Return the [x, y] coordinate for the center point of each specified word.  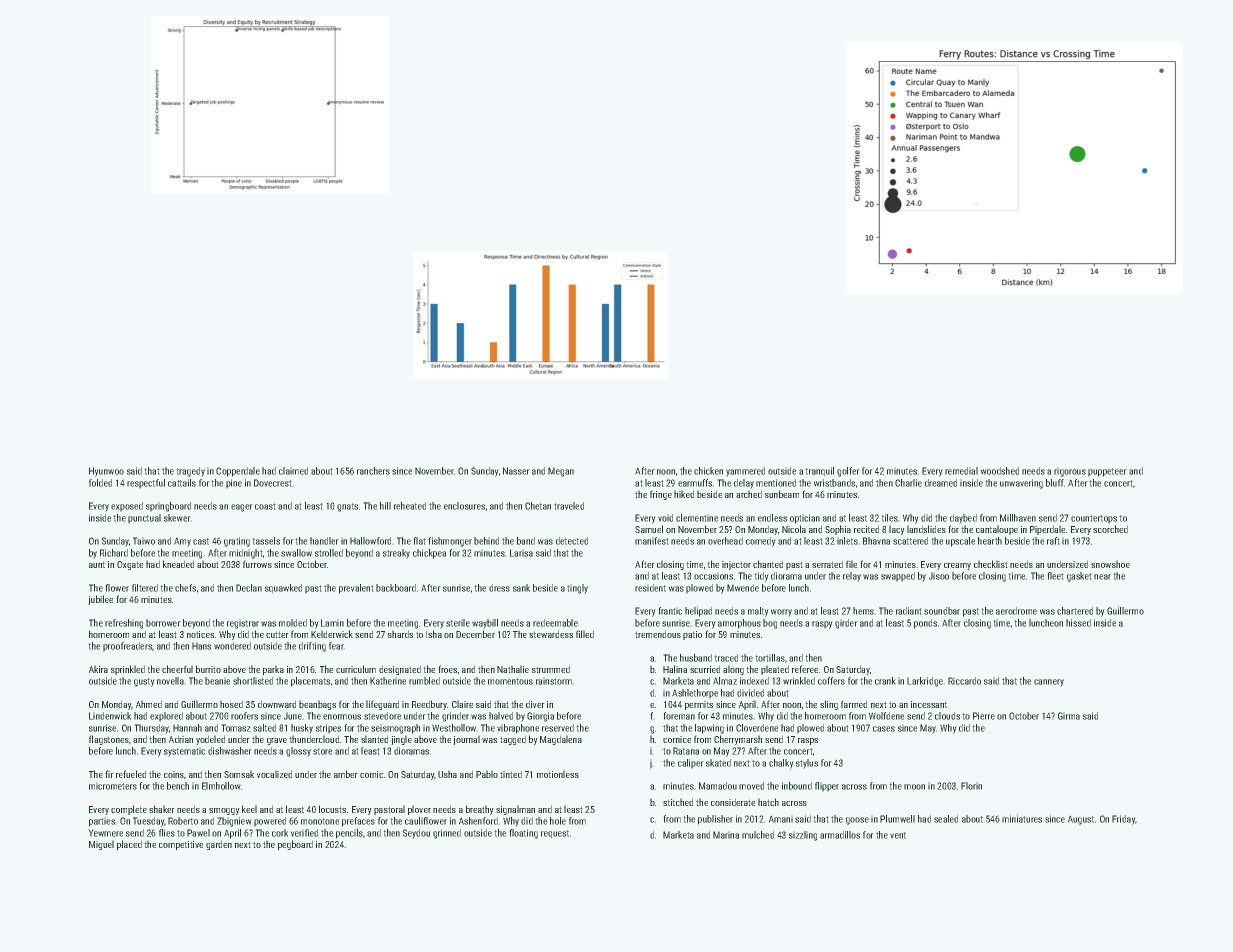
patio [692, 635]
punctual [144, 519]
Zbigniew [234, 822]
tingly [577, 589]
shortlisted [253, 681]
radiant [909, 611]
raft [1053, 541]
